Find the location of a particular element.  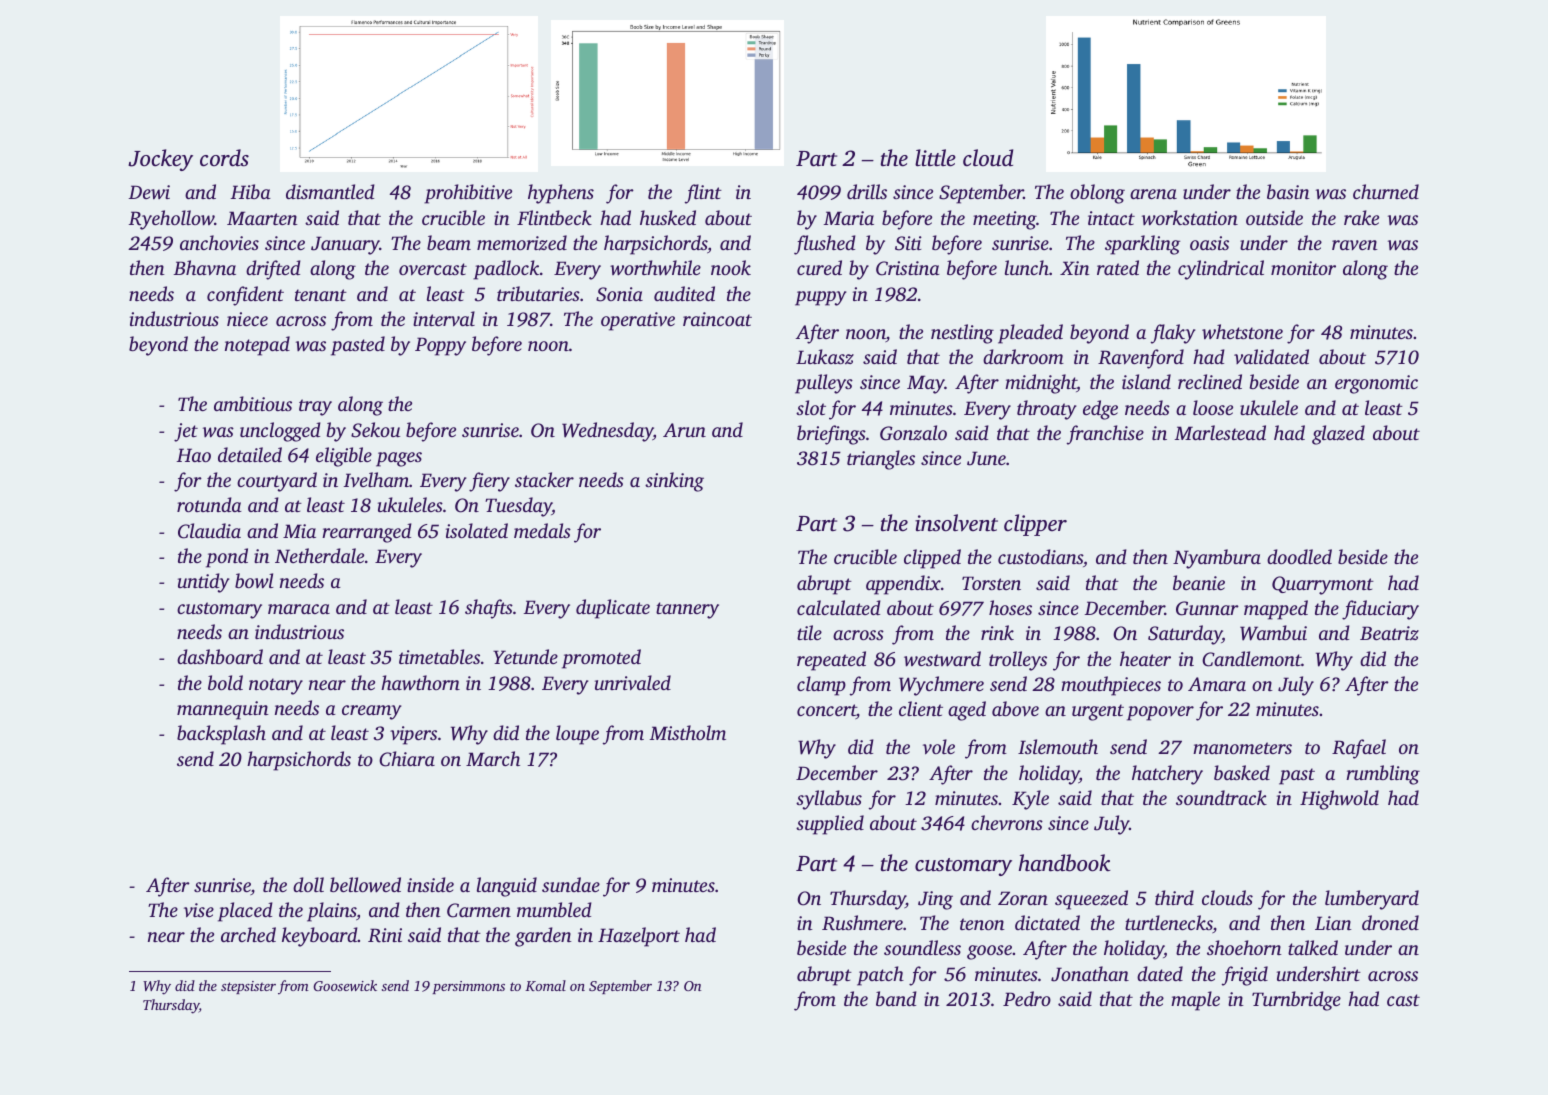

arena is located at coordinates (1153, 194).
